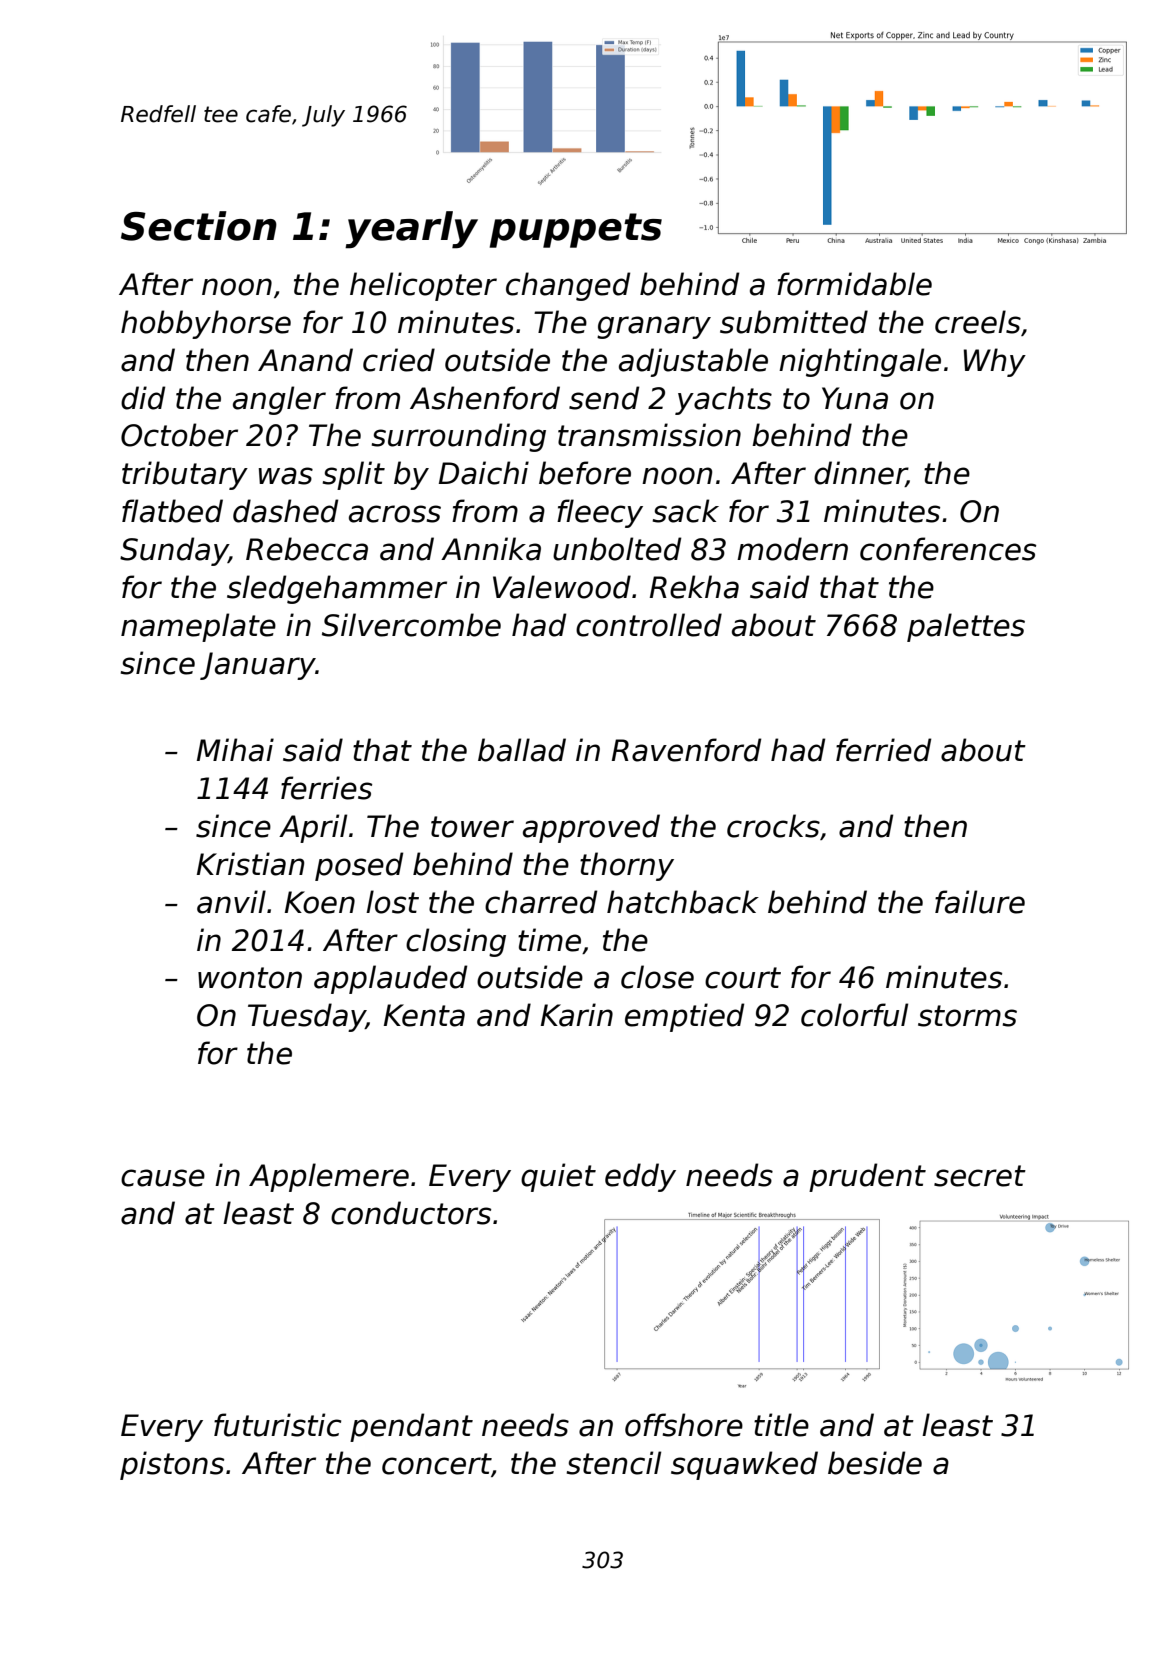 The width and height of the page is (1165, 1654). What do you see at coordinates (337, 589) in the page?
I see `sledgehammer` at bounding box center [337, 589].
